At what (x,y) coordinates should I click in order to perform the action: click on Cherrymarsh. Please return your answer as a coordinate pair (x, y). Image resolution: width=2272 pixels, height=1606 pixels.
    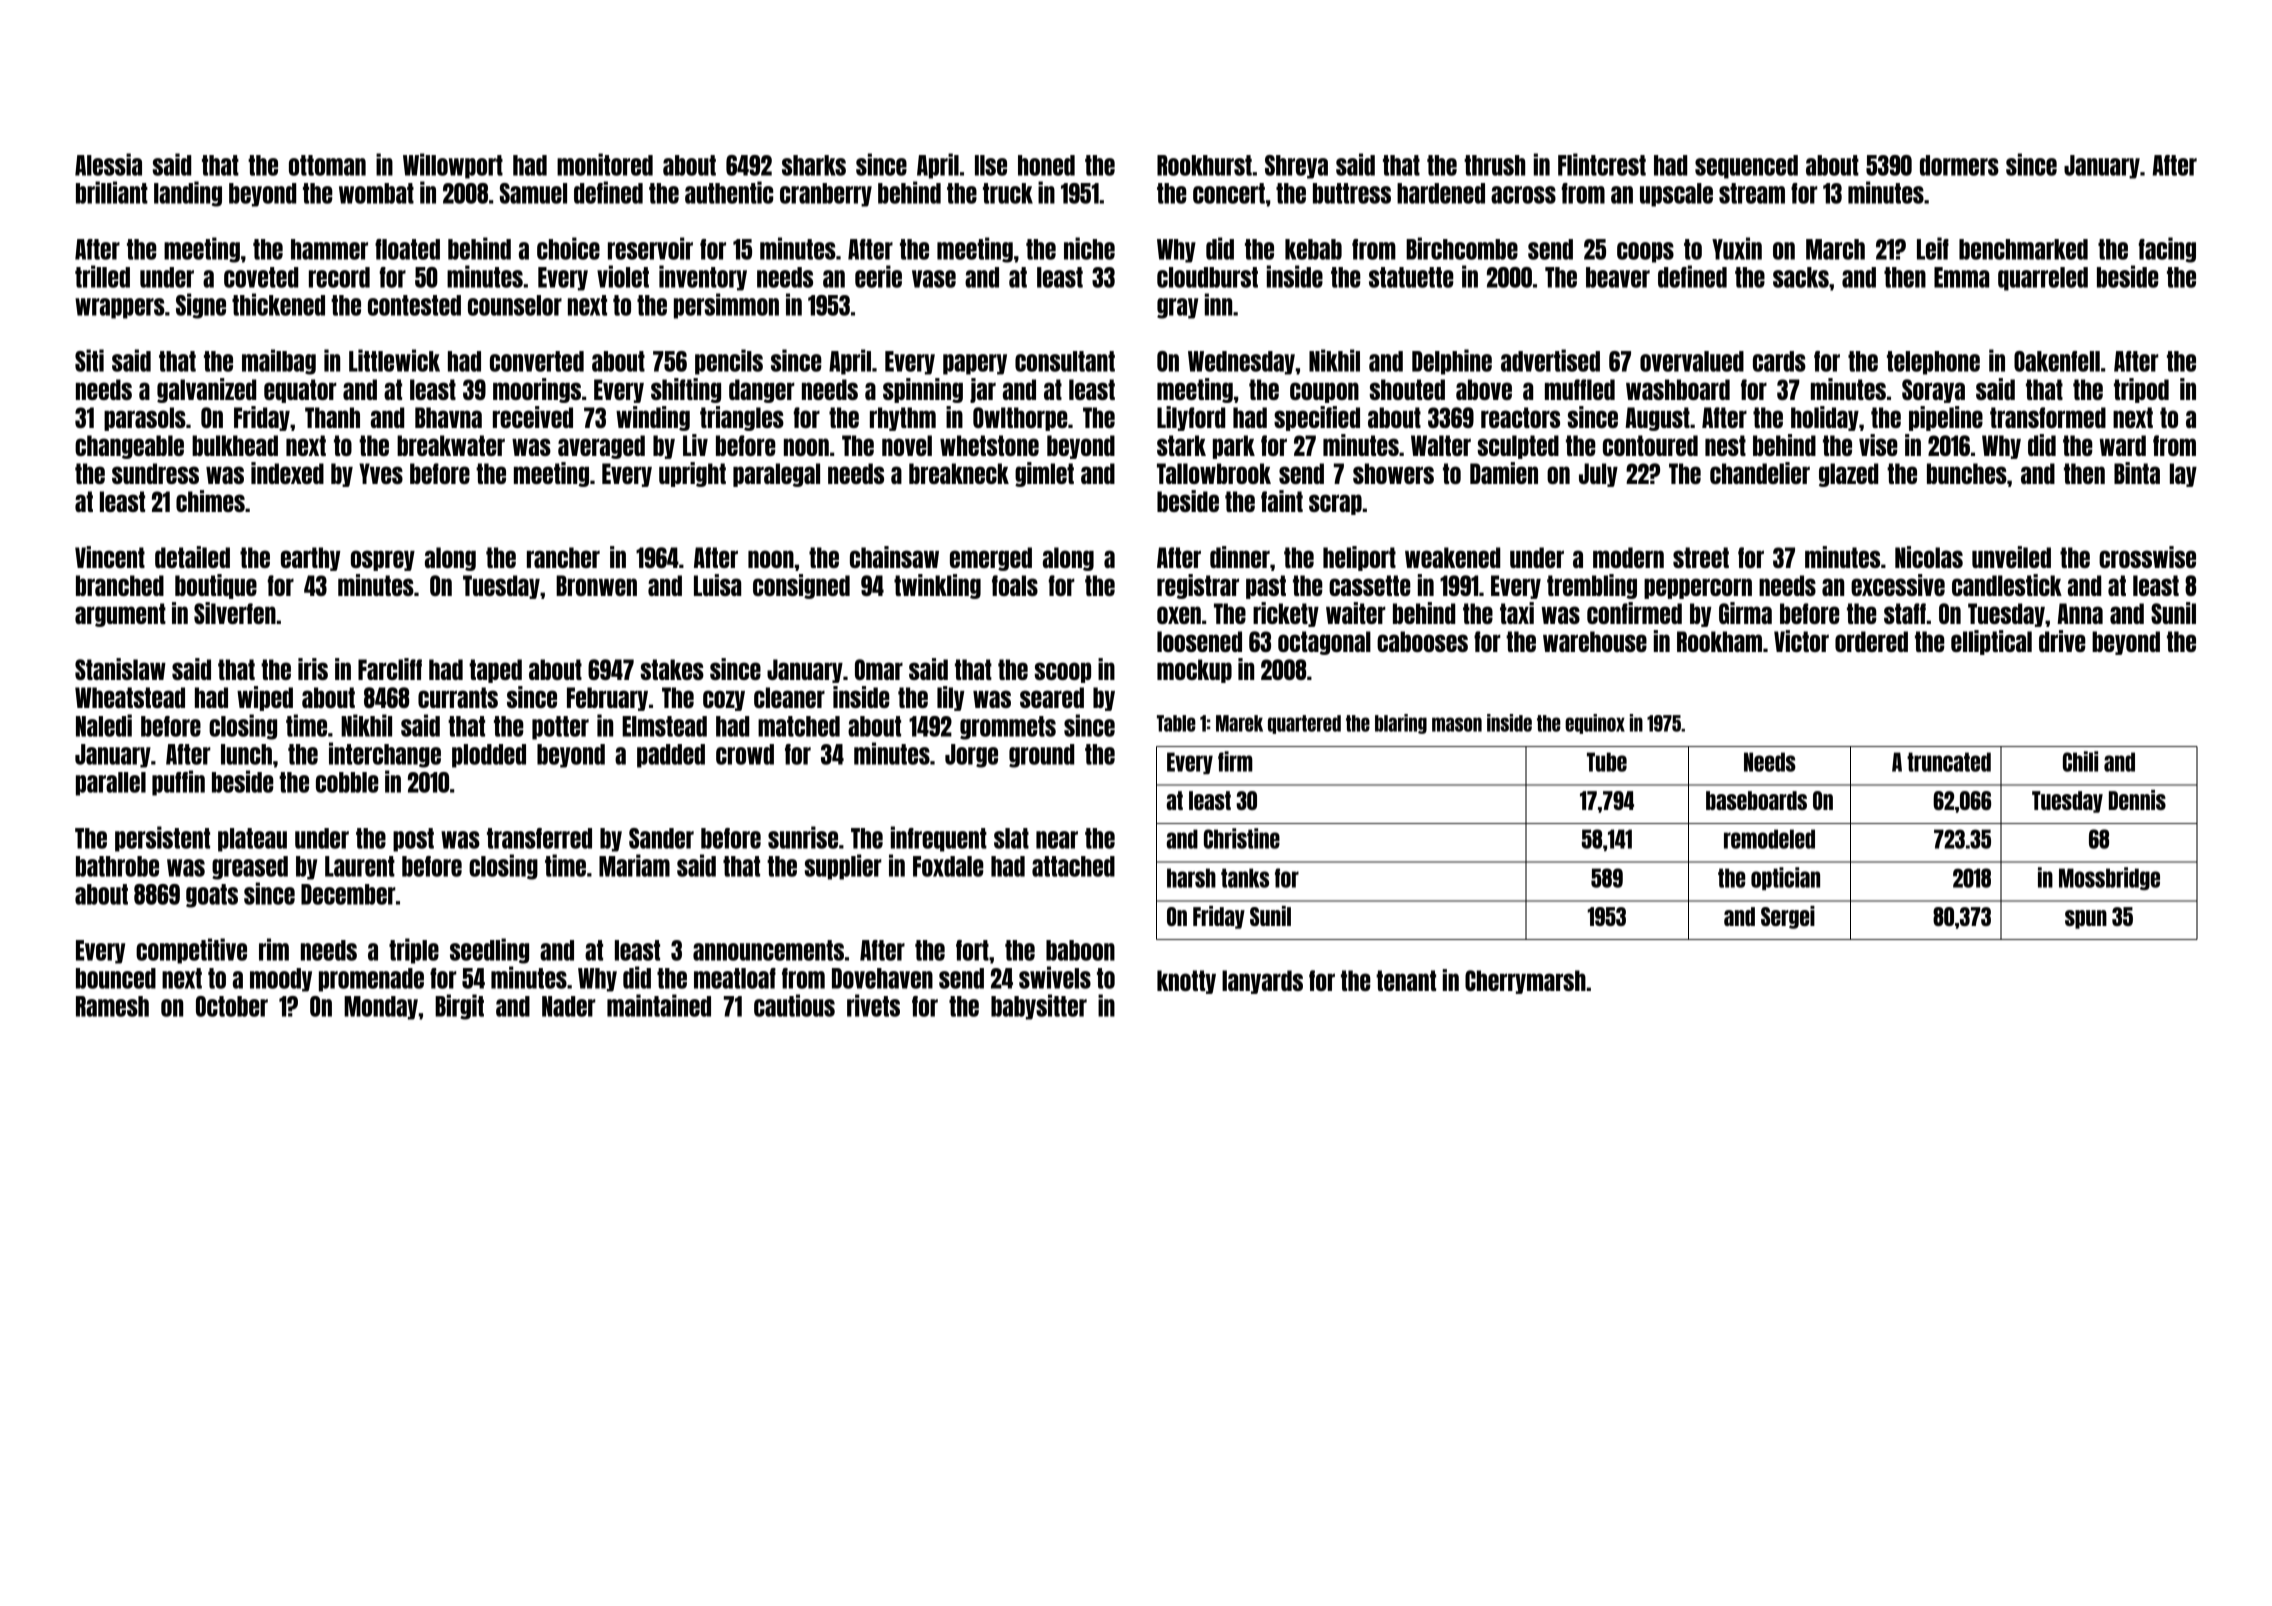
    Looking at the image, I should click on (1525, 982).
